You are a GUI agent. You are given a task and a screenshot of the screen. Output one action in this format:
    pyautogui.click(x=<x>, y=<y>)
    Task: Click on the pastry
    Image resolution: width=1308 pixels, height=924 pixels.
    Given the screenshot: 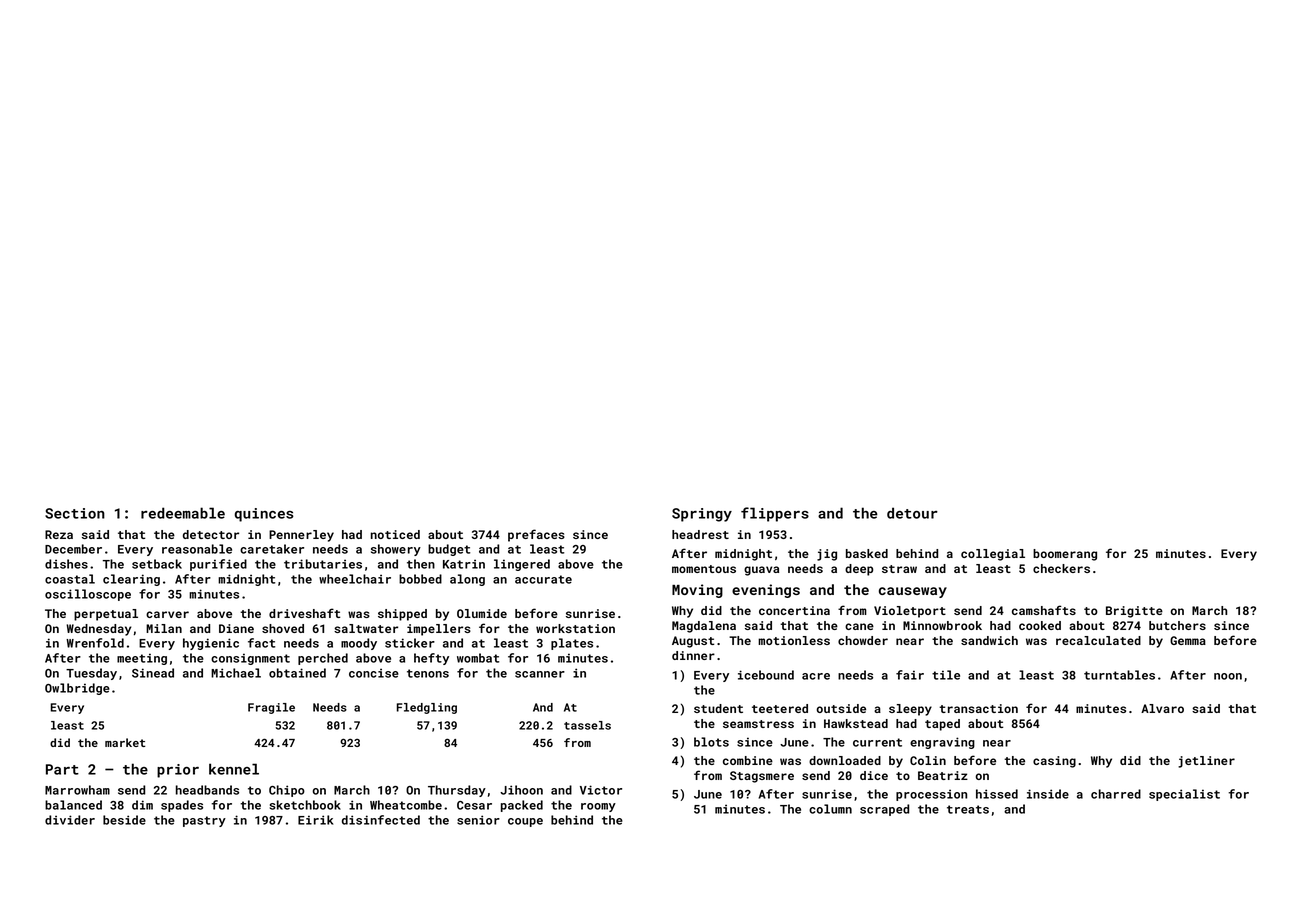 What is the action you would take?
    pyautogui.click(x=204, y=821)
